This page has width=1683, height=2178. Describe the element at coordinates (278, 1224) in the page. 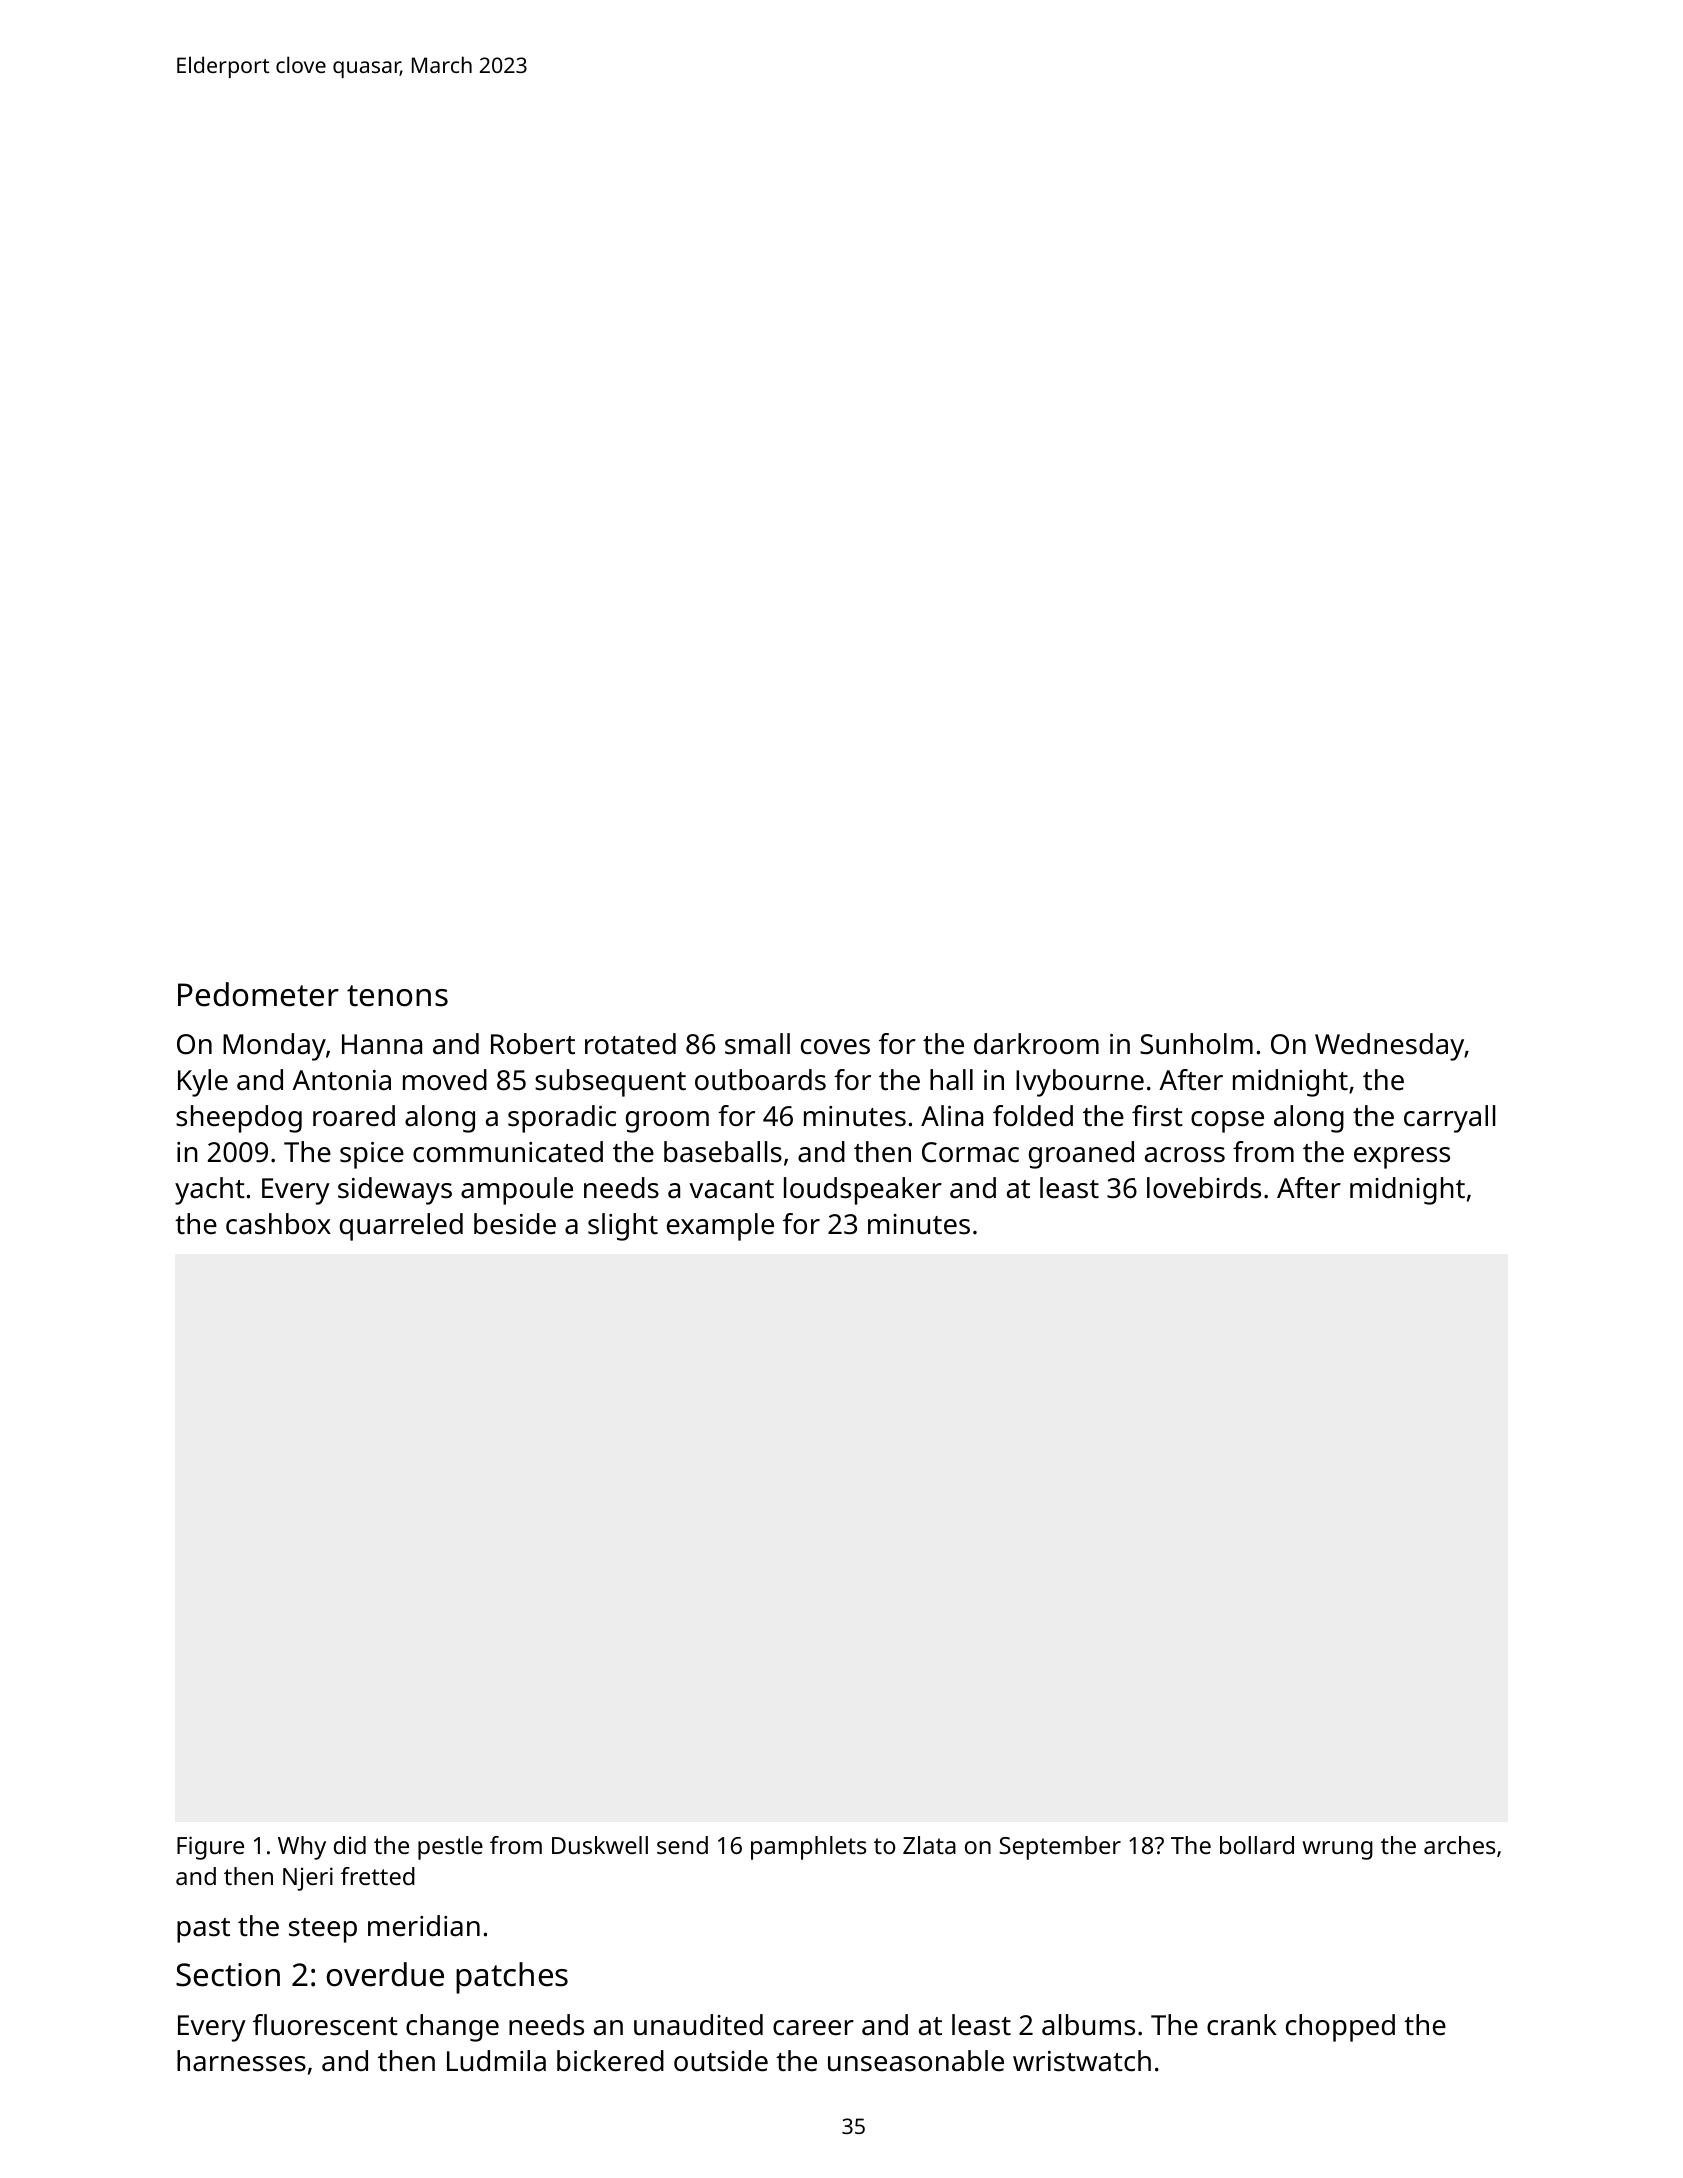

I see `cashbox` at that location.
